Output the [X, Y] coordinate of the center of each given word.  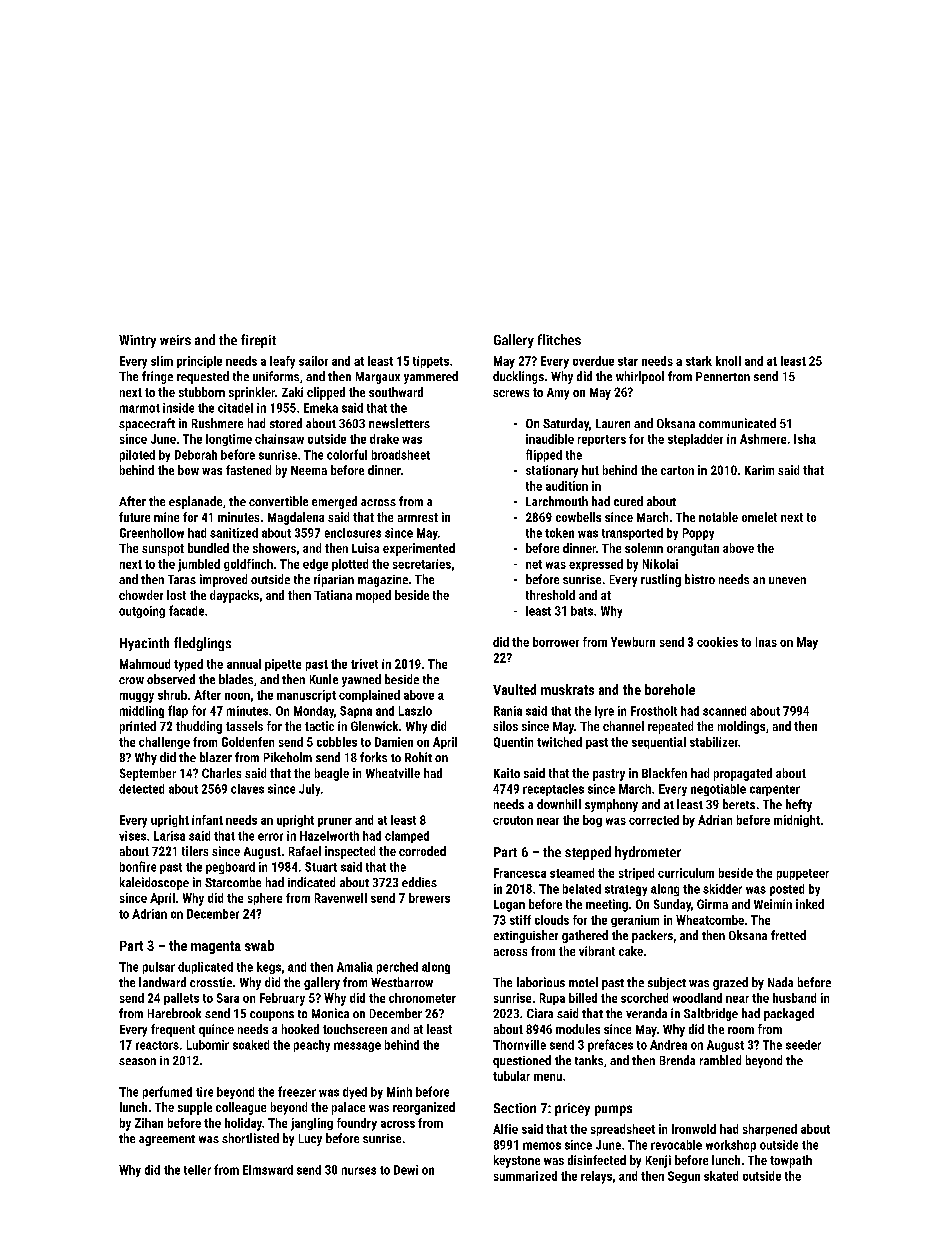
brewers [429, 898]
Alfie [505, 1129]
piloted [137, 456]
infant [207, 820]
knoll [728, 361]
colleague [241, 1108]
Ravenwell [341, 898]
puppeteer [803, 874]
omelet [759, 517]
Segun [684, 1177]
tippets [431, 362]
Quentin [513, 742]
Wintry [137, 341]
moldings [741, 727]
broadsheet [401, 455]
